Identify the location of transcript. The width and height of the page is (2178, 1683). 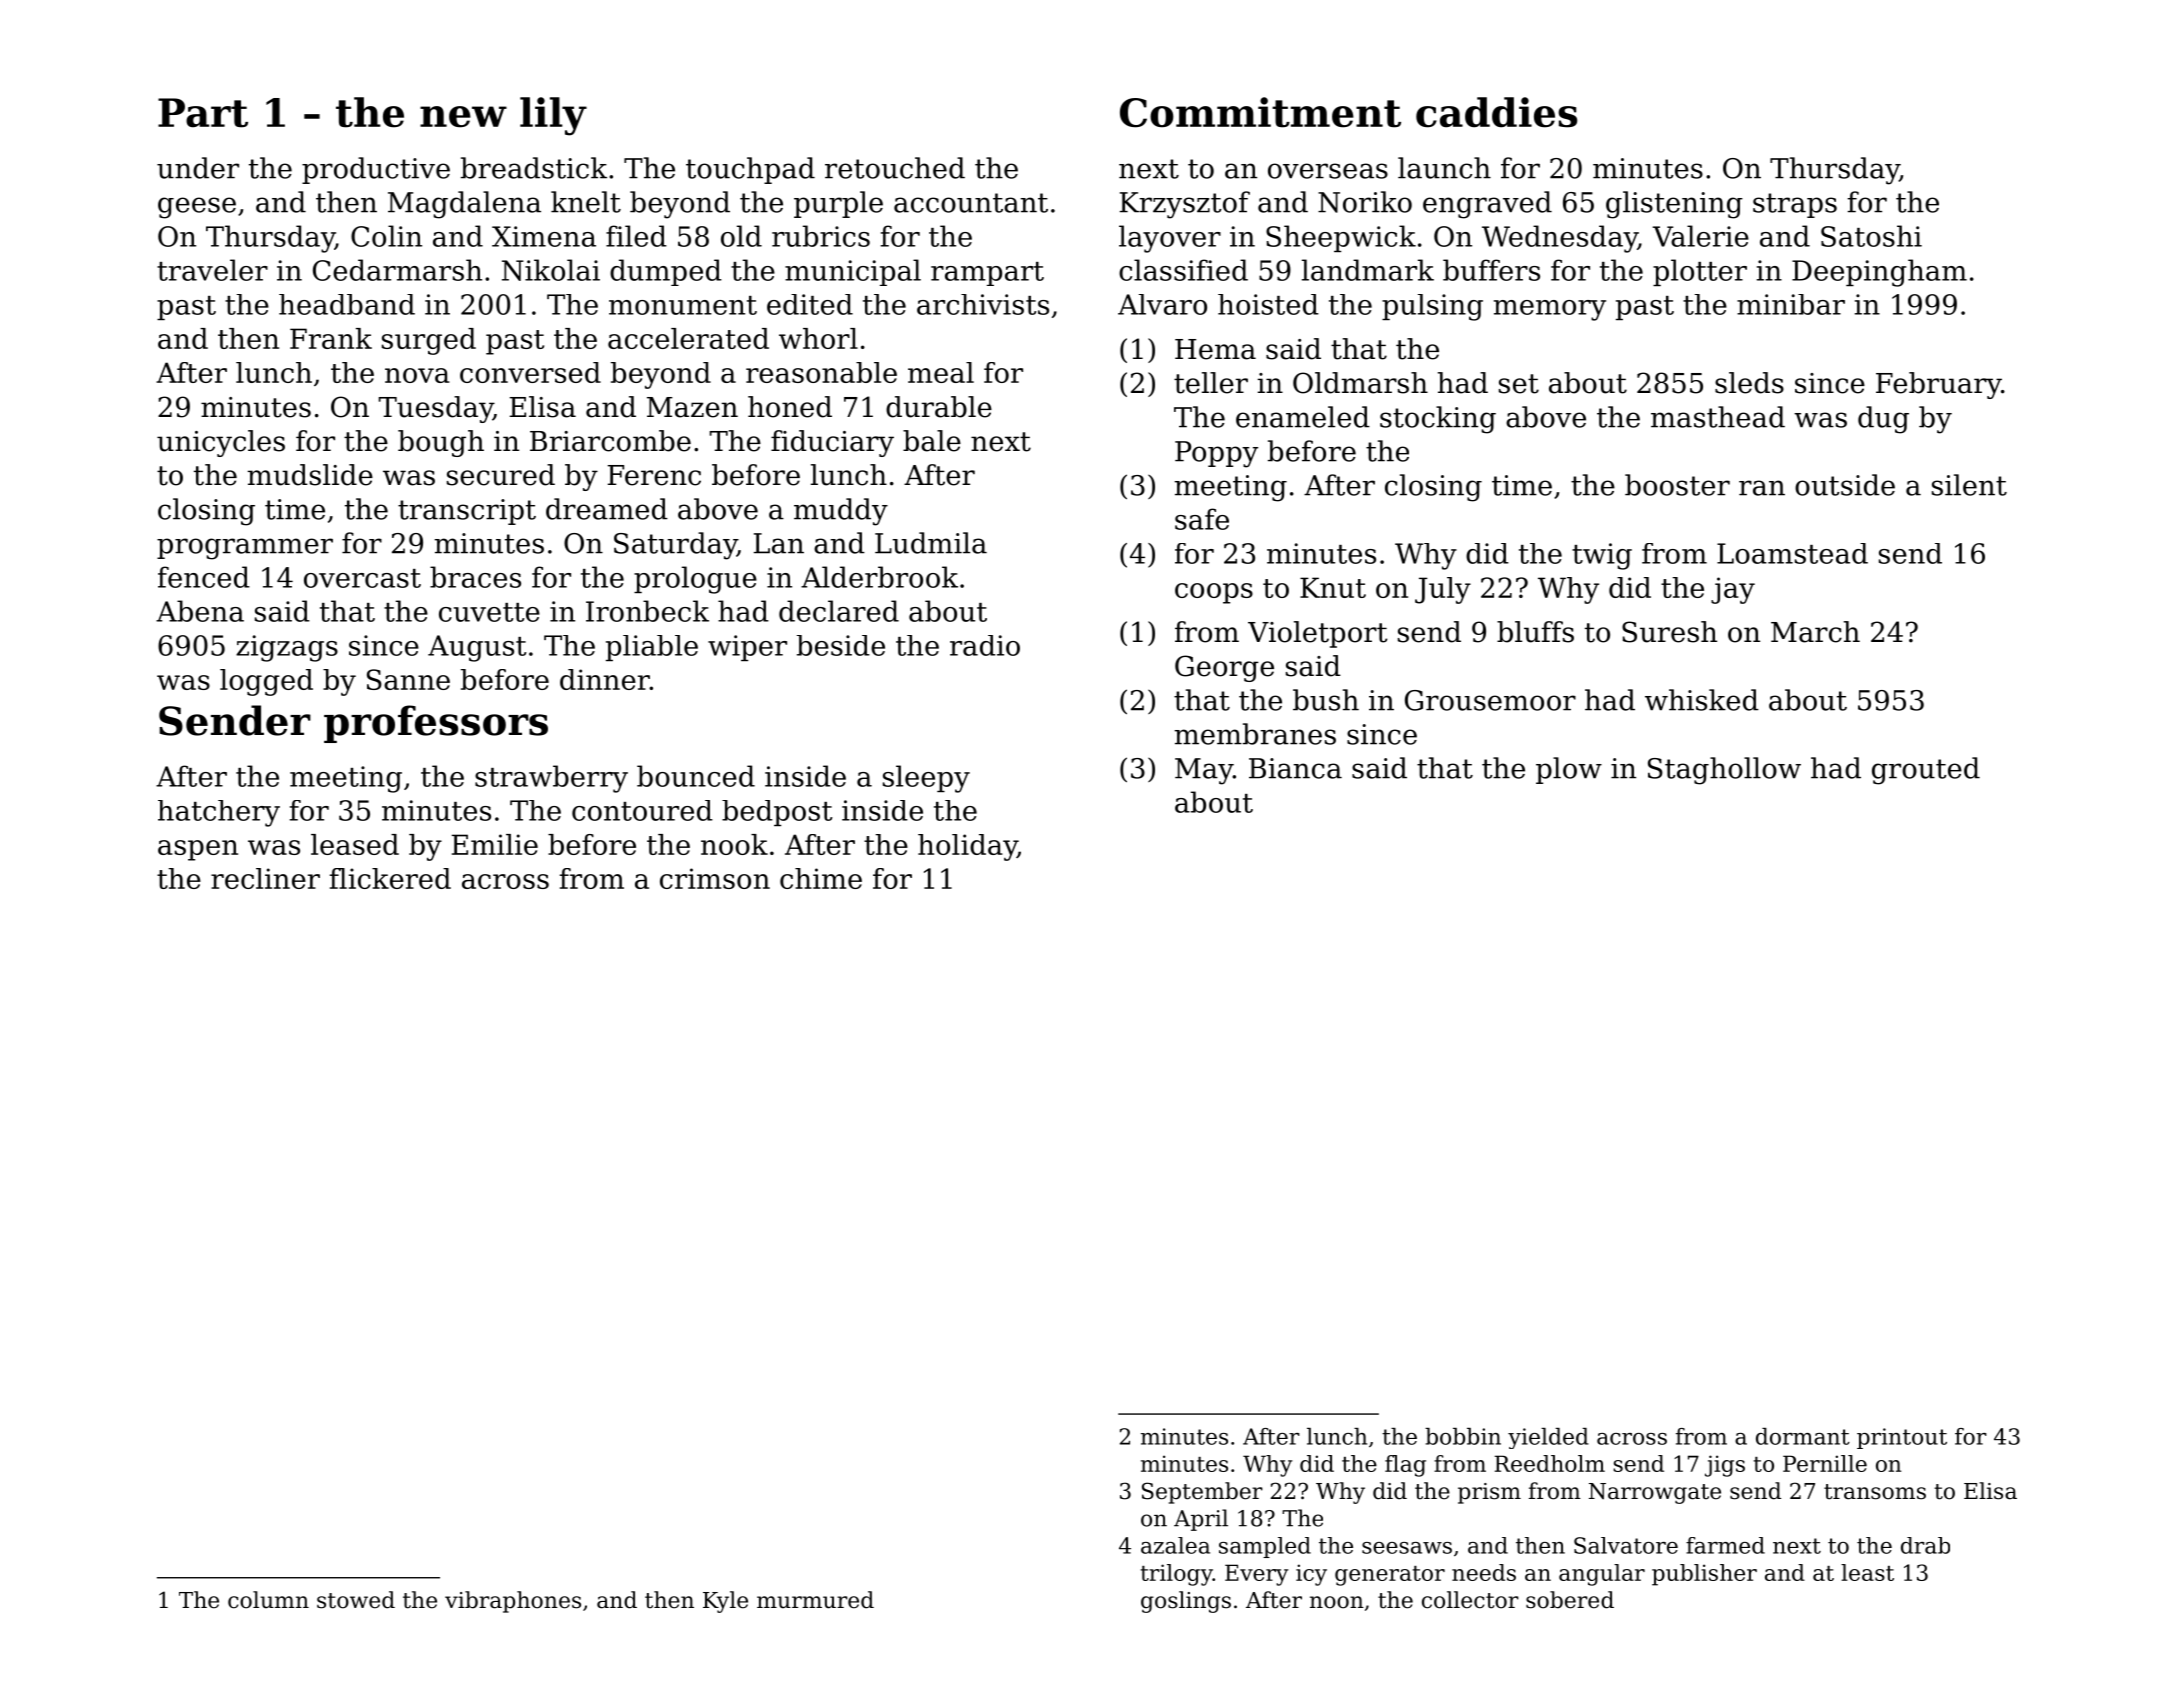
(467, 512).
